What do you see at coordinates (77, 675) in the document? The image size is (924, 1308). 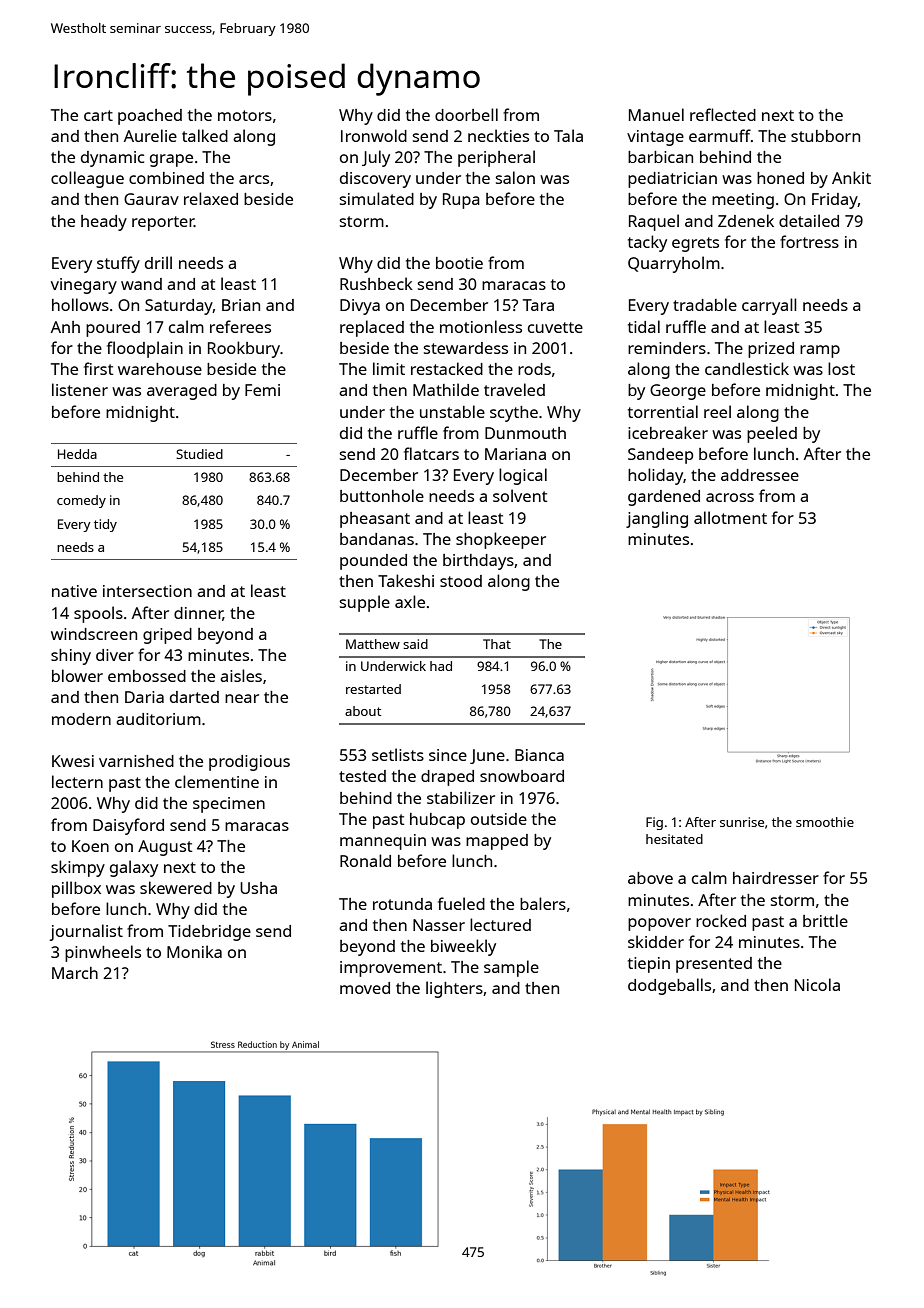 I see `blower` at bounding box center [77, 675].
